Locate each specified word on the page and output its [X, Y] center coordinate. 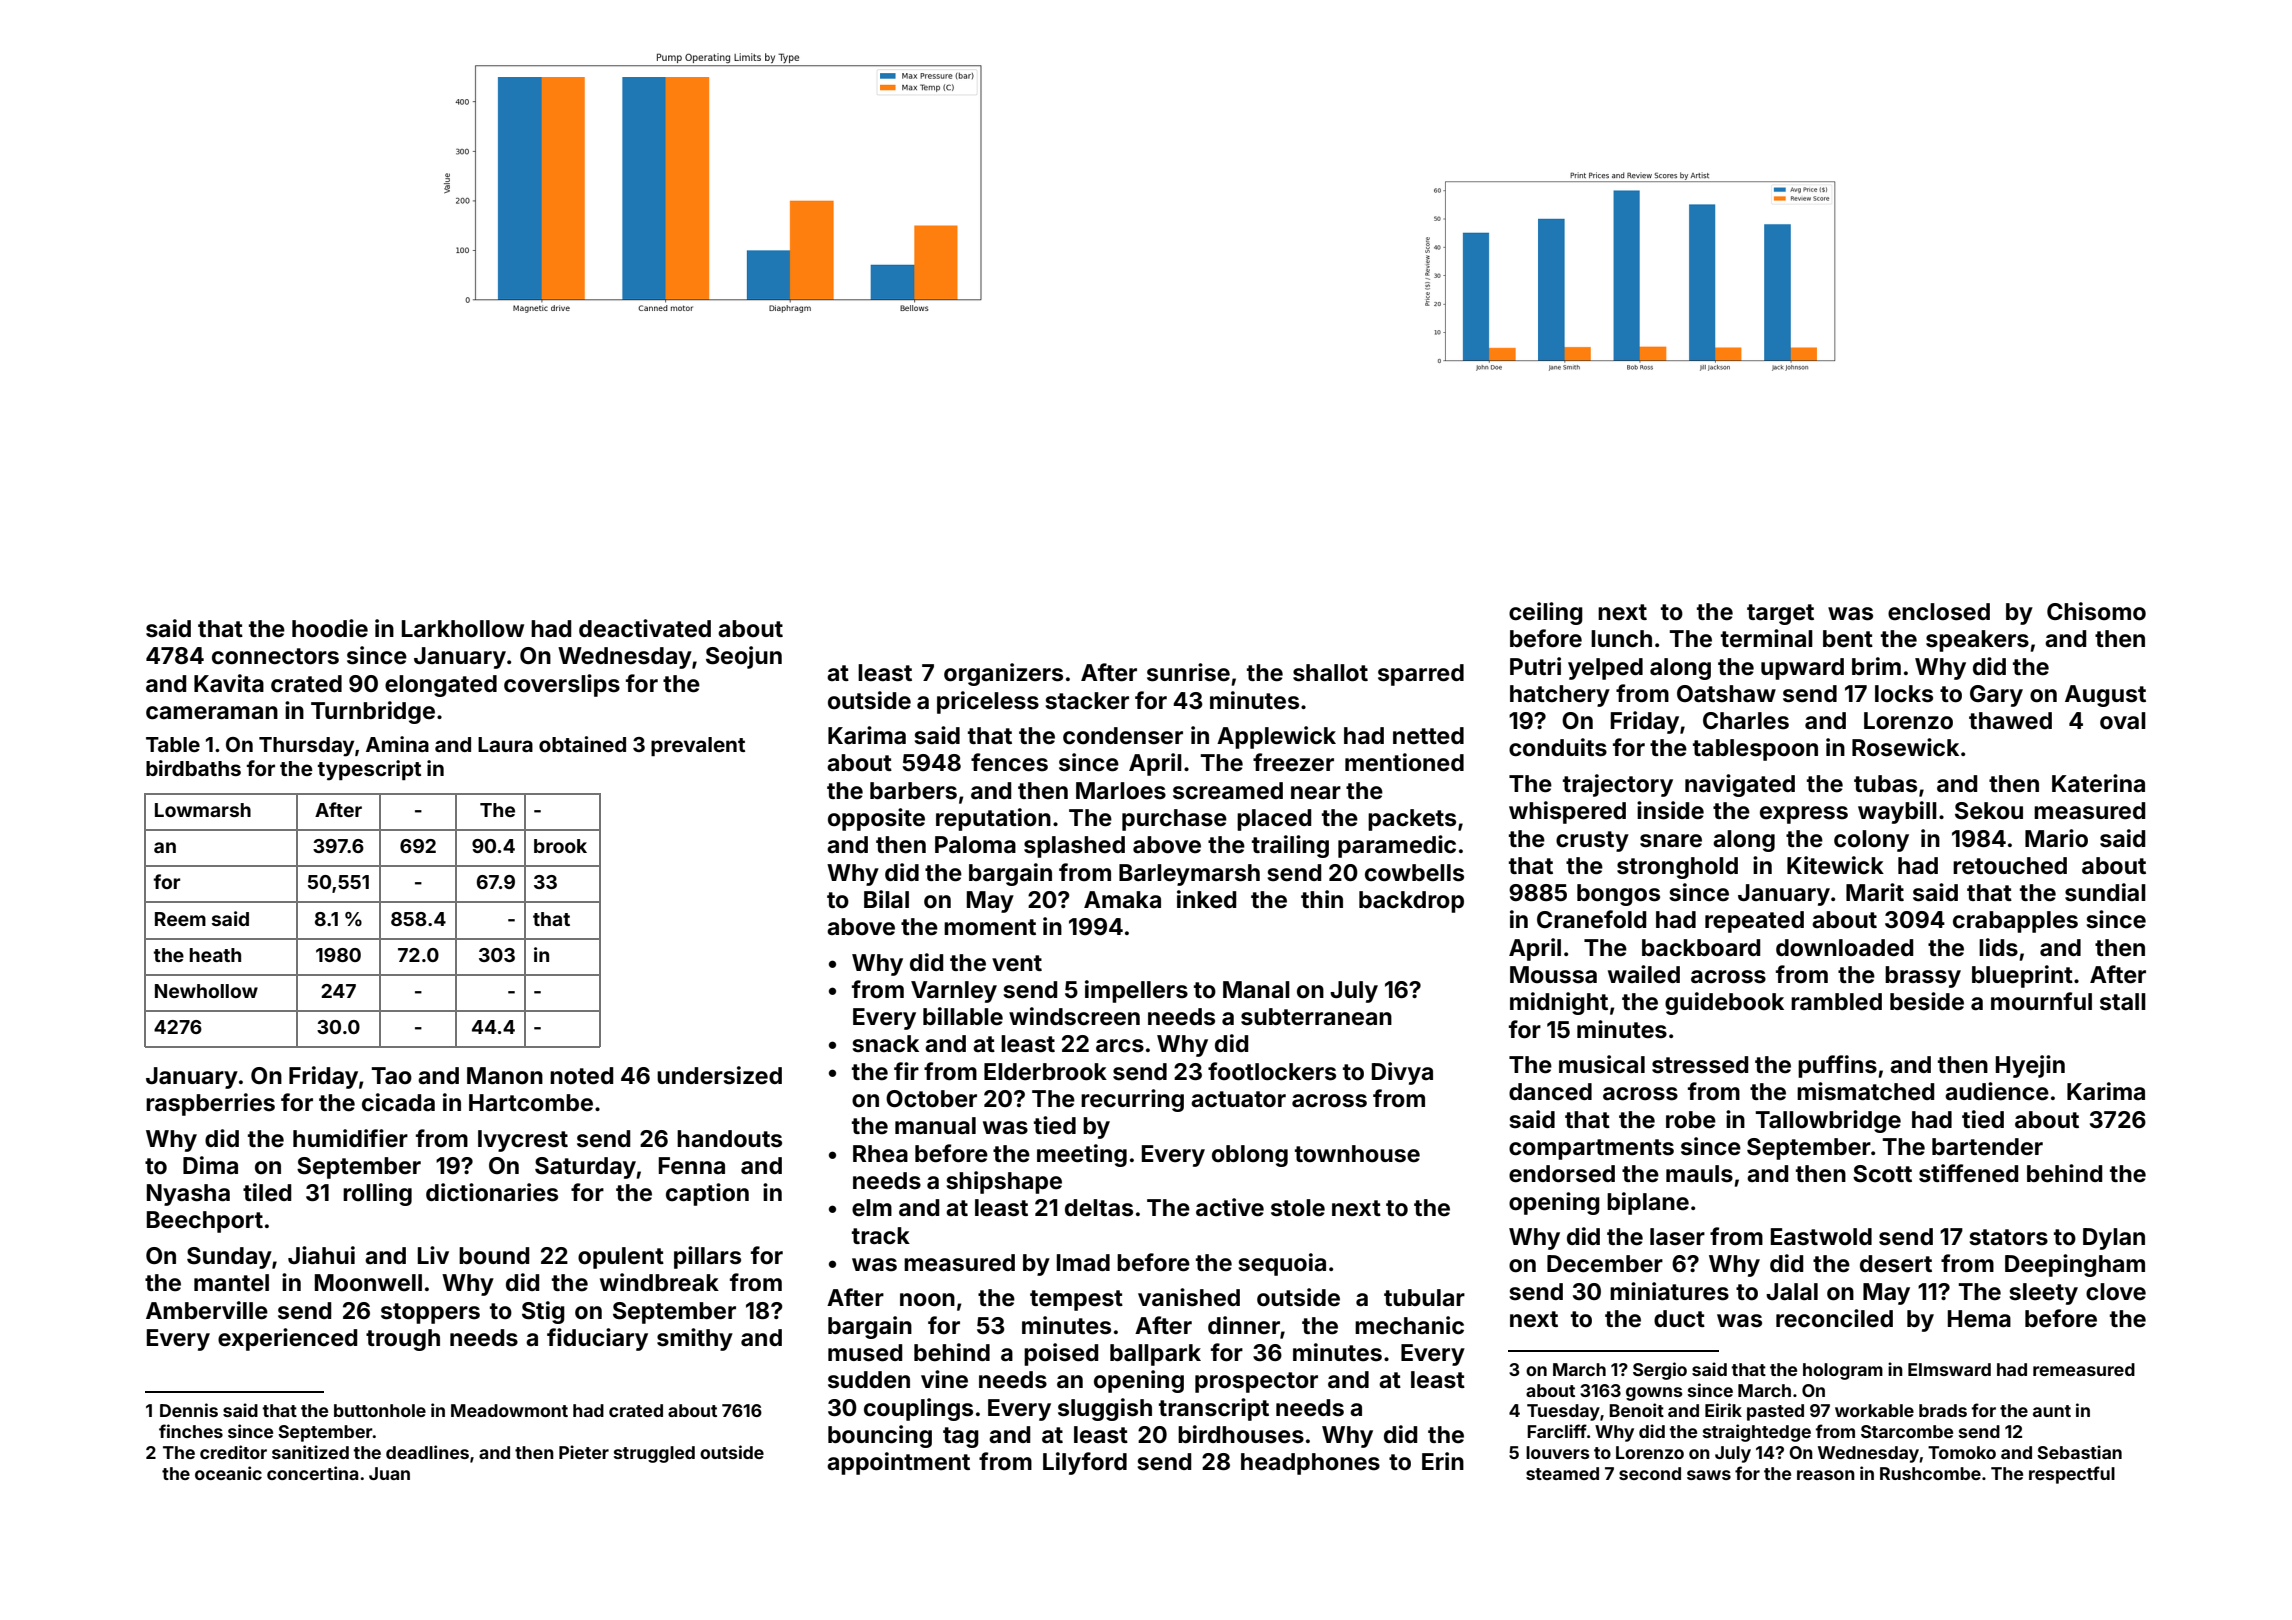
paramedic [1397, 846]
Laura [505, 744]
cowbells [1414, 873]
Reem [180, 919]
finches [191, 1431]
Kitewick [1835, 865]
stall [2123, 1002]
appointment [898, 1463]
